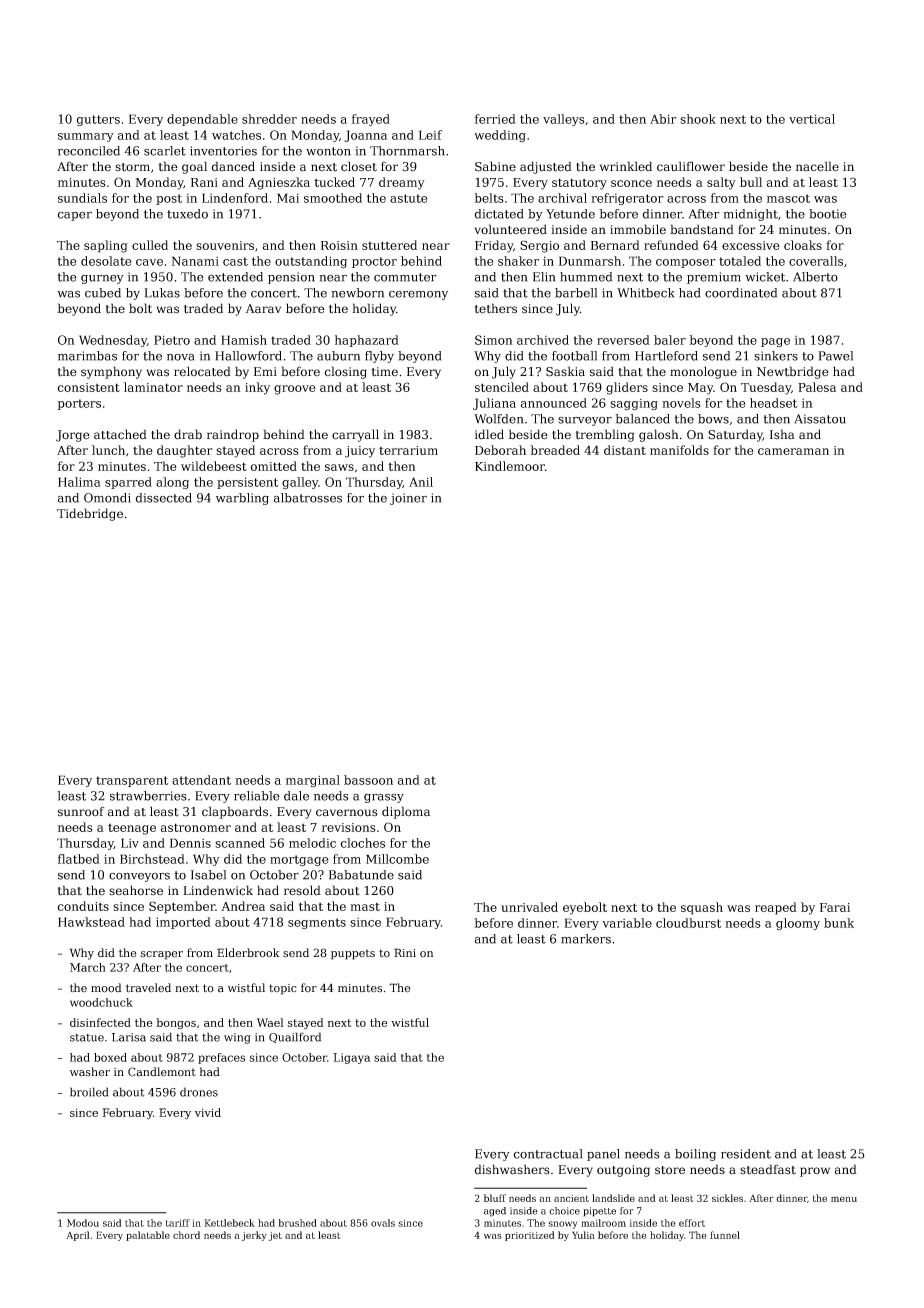 The image size is (924, 1308). I want to click on Abir, so click(663, 119).
